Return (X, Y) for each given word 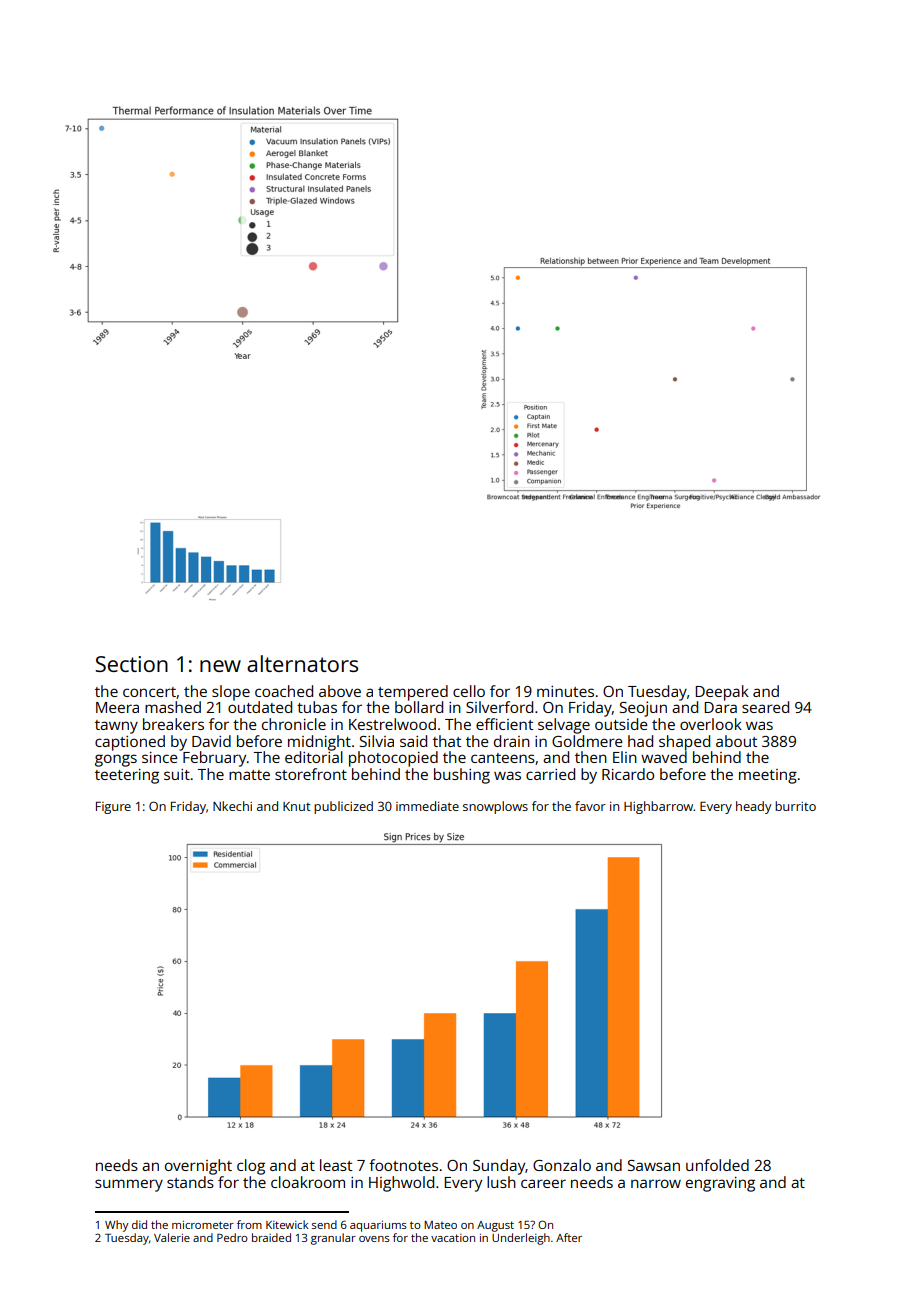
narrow (656, 1183)
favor (590, 806)
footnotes (403, 1165)
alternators (302, 663)
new (220, 666)
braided (271, 1237)
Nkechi (232, 806)
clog (251, 1167)
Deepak (722, 693)
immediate (427, 806)
